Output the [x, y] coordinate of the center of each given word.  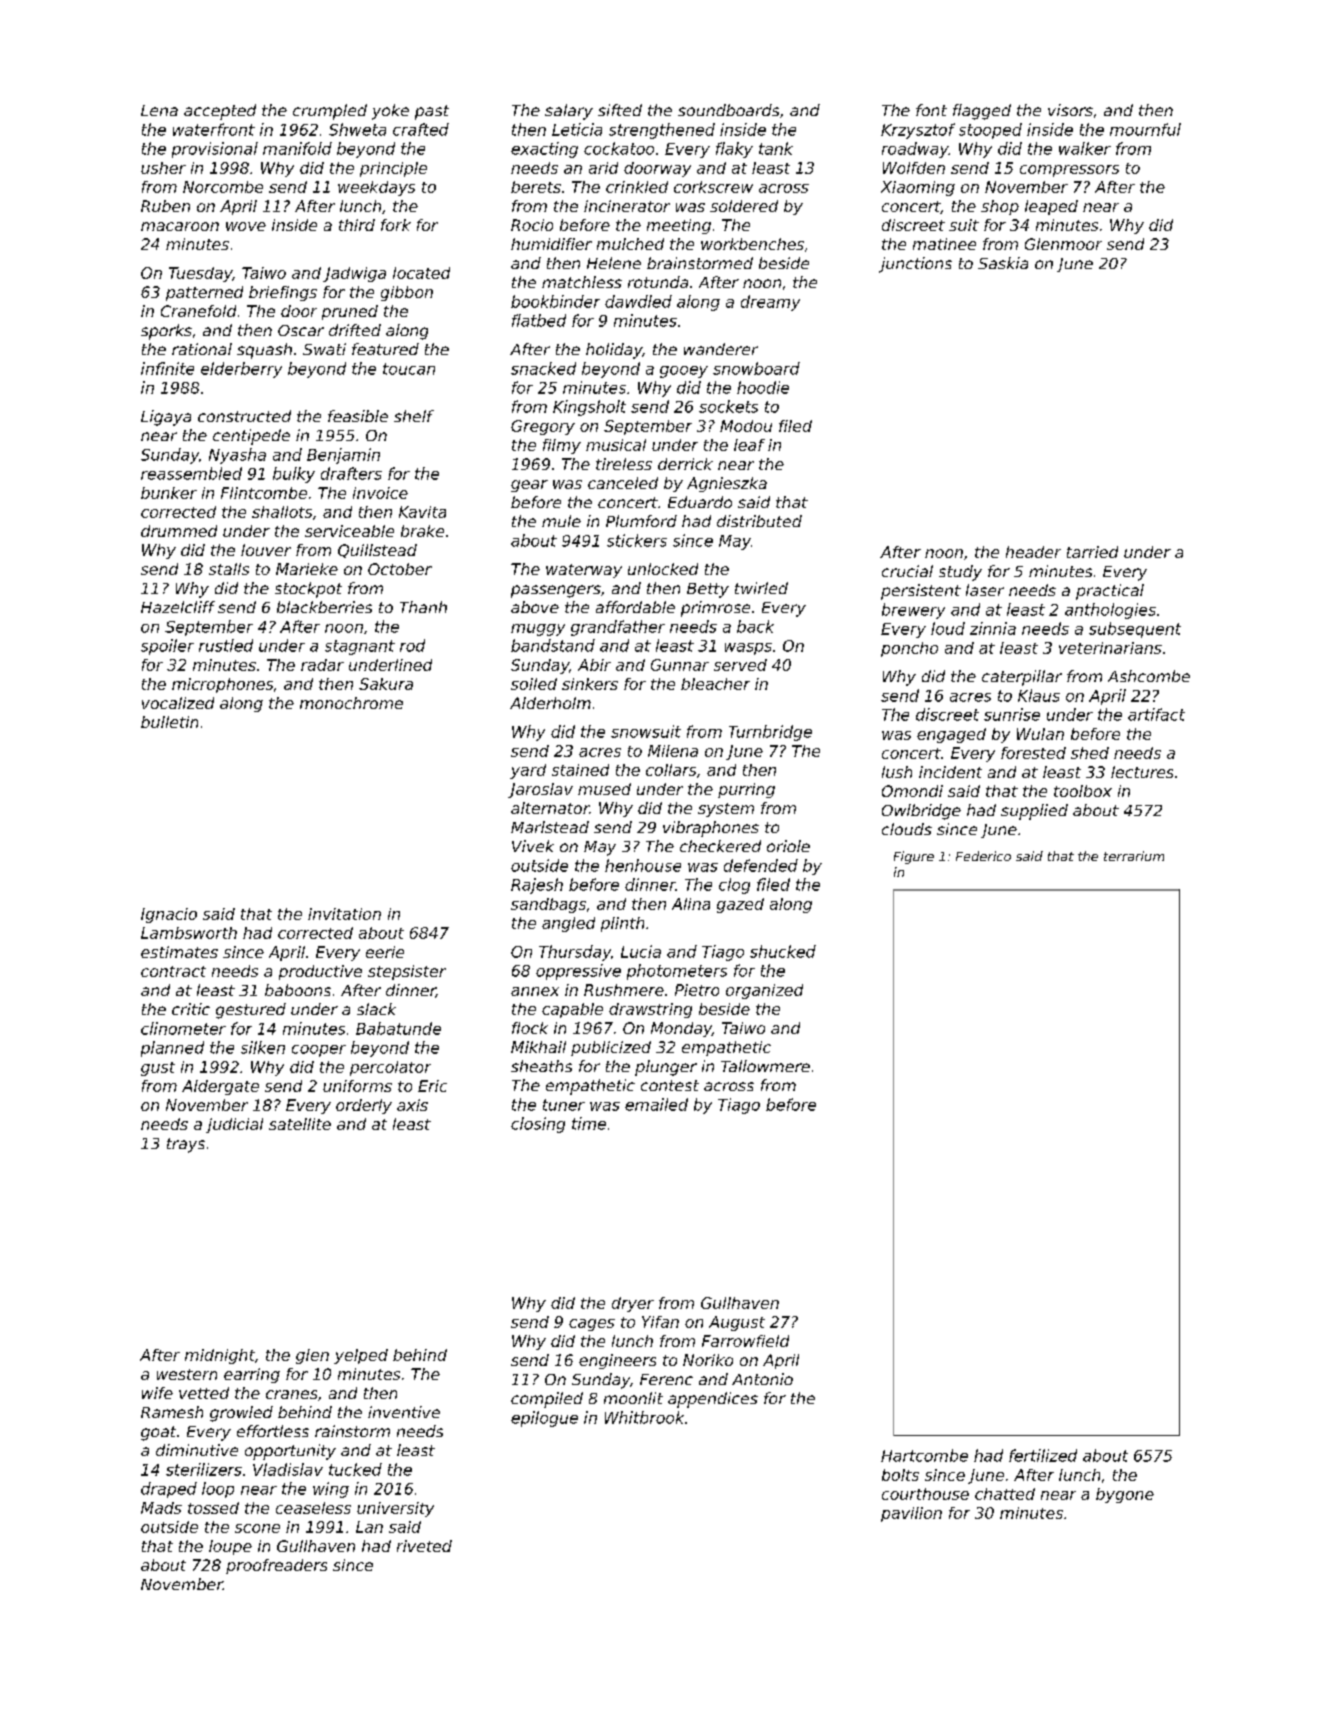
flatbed [539, 320]
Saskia [1003, 263]
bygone [1125, 1495]
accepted [220, 112]
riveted [424, 1546]
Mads [161, 1508]
